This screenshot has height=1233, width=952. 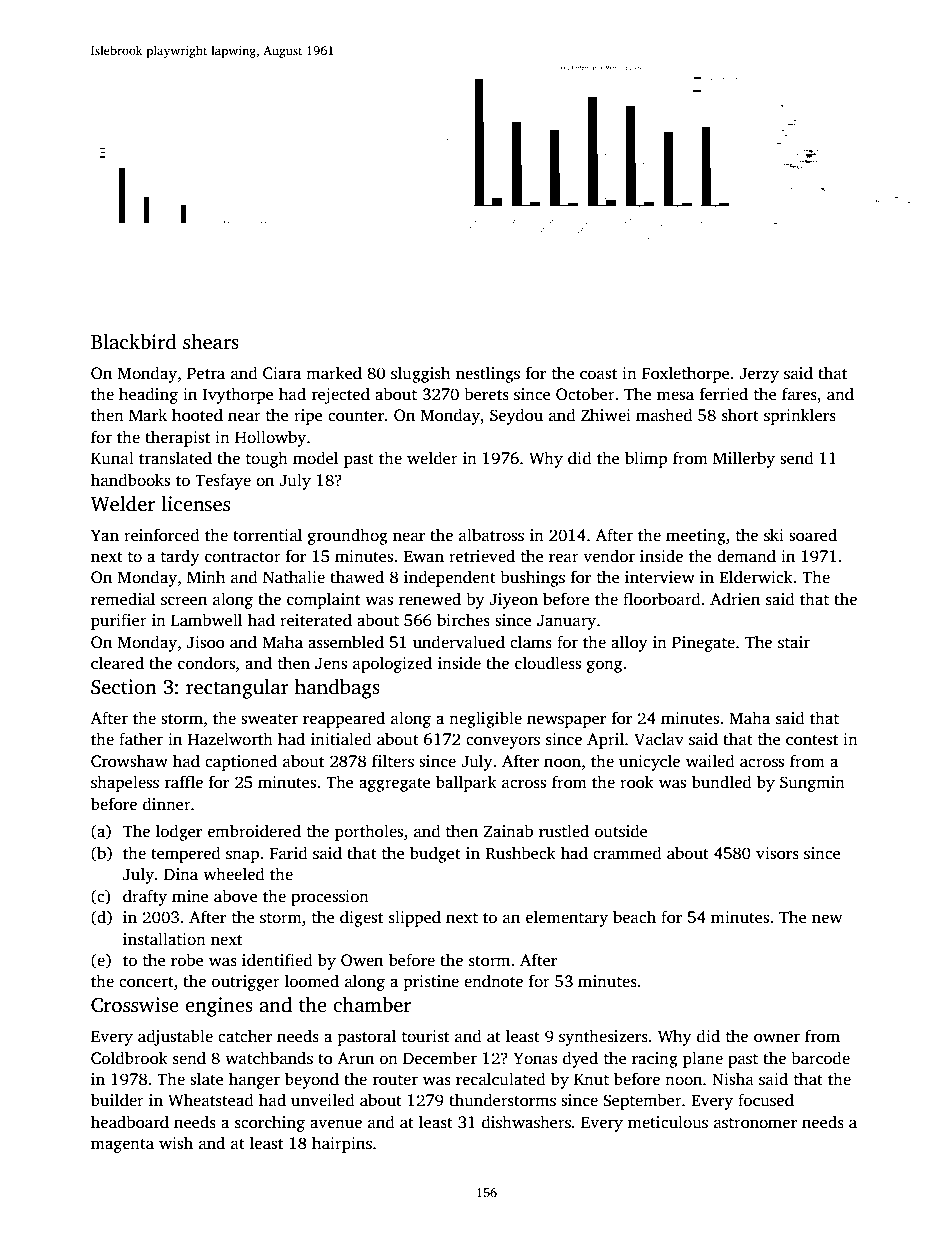 What do you see at coordinates (564, 831) in the screenshot?
I see `rustled` at bounding box center [564, 831].
